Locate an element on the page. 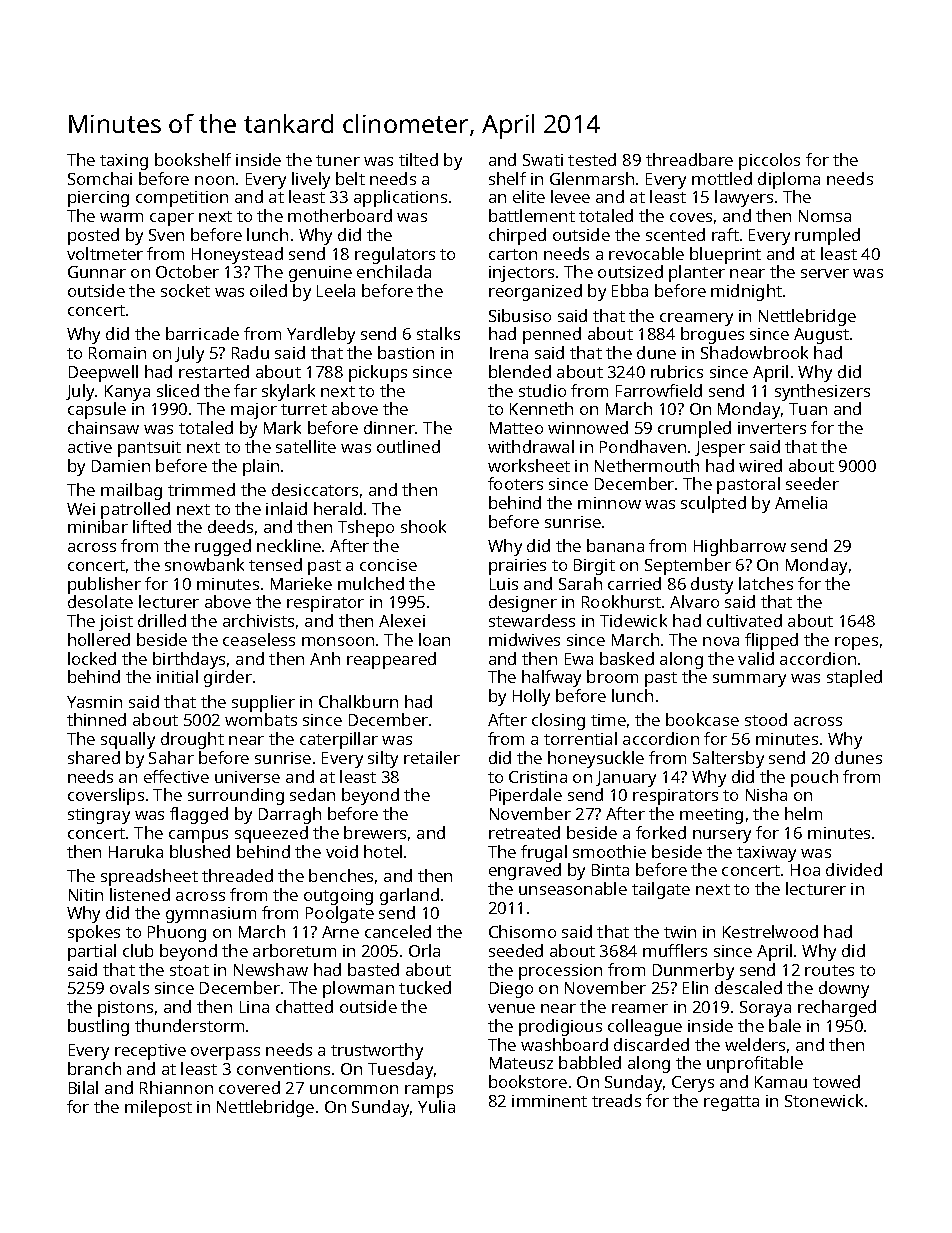  belt is located at coordinates (350, 178).
